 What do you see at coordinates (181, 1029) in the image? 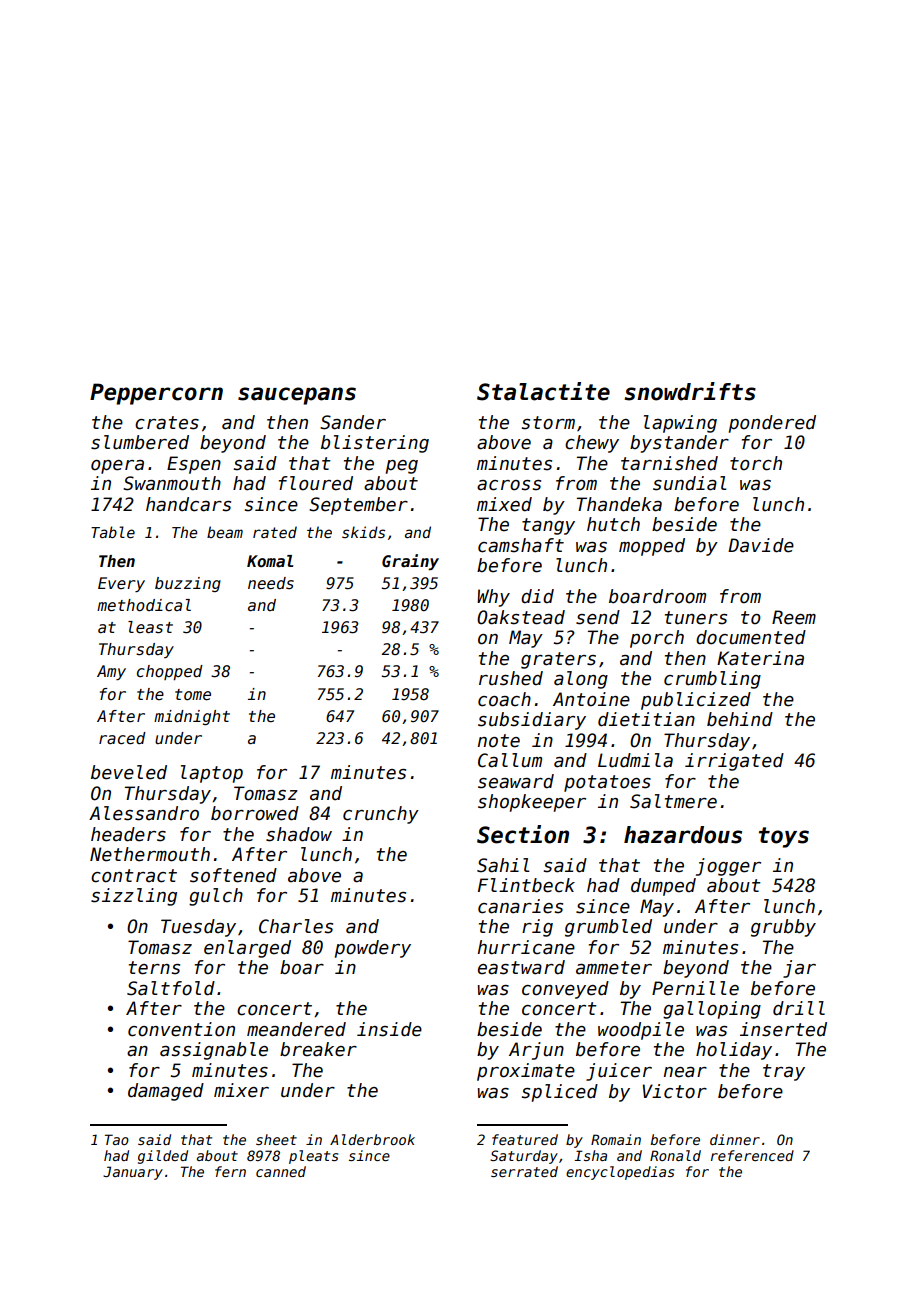
I see `convention` at bounding box center [181, 1029].
